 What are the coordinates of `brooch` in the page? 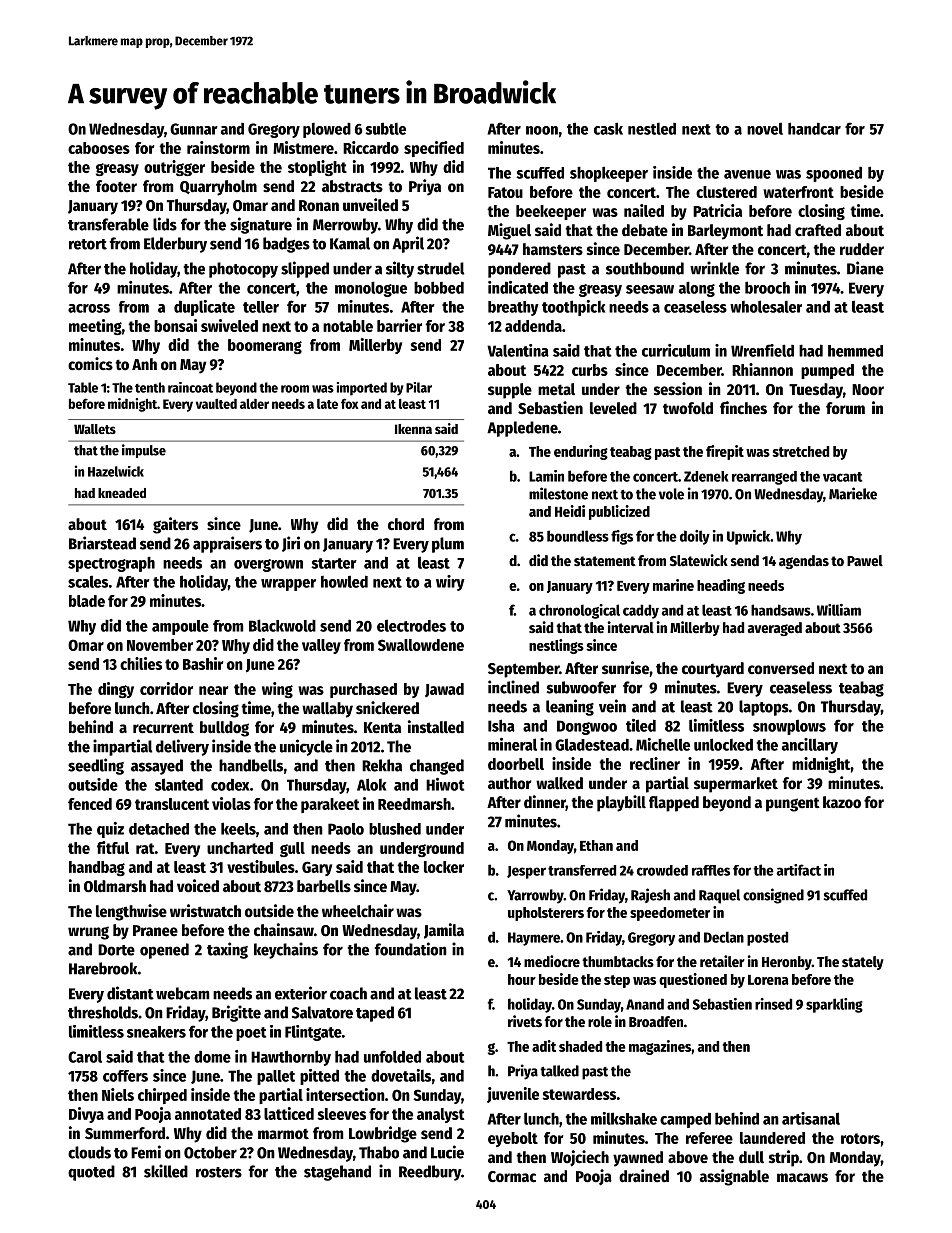 It's located at (767, 287).
